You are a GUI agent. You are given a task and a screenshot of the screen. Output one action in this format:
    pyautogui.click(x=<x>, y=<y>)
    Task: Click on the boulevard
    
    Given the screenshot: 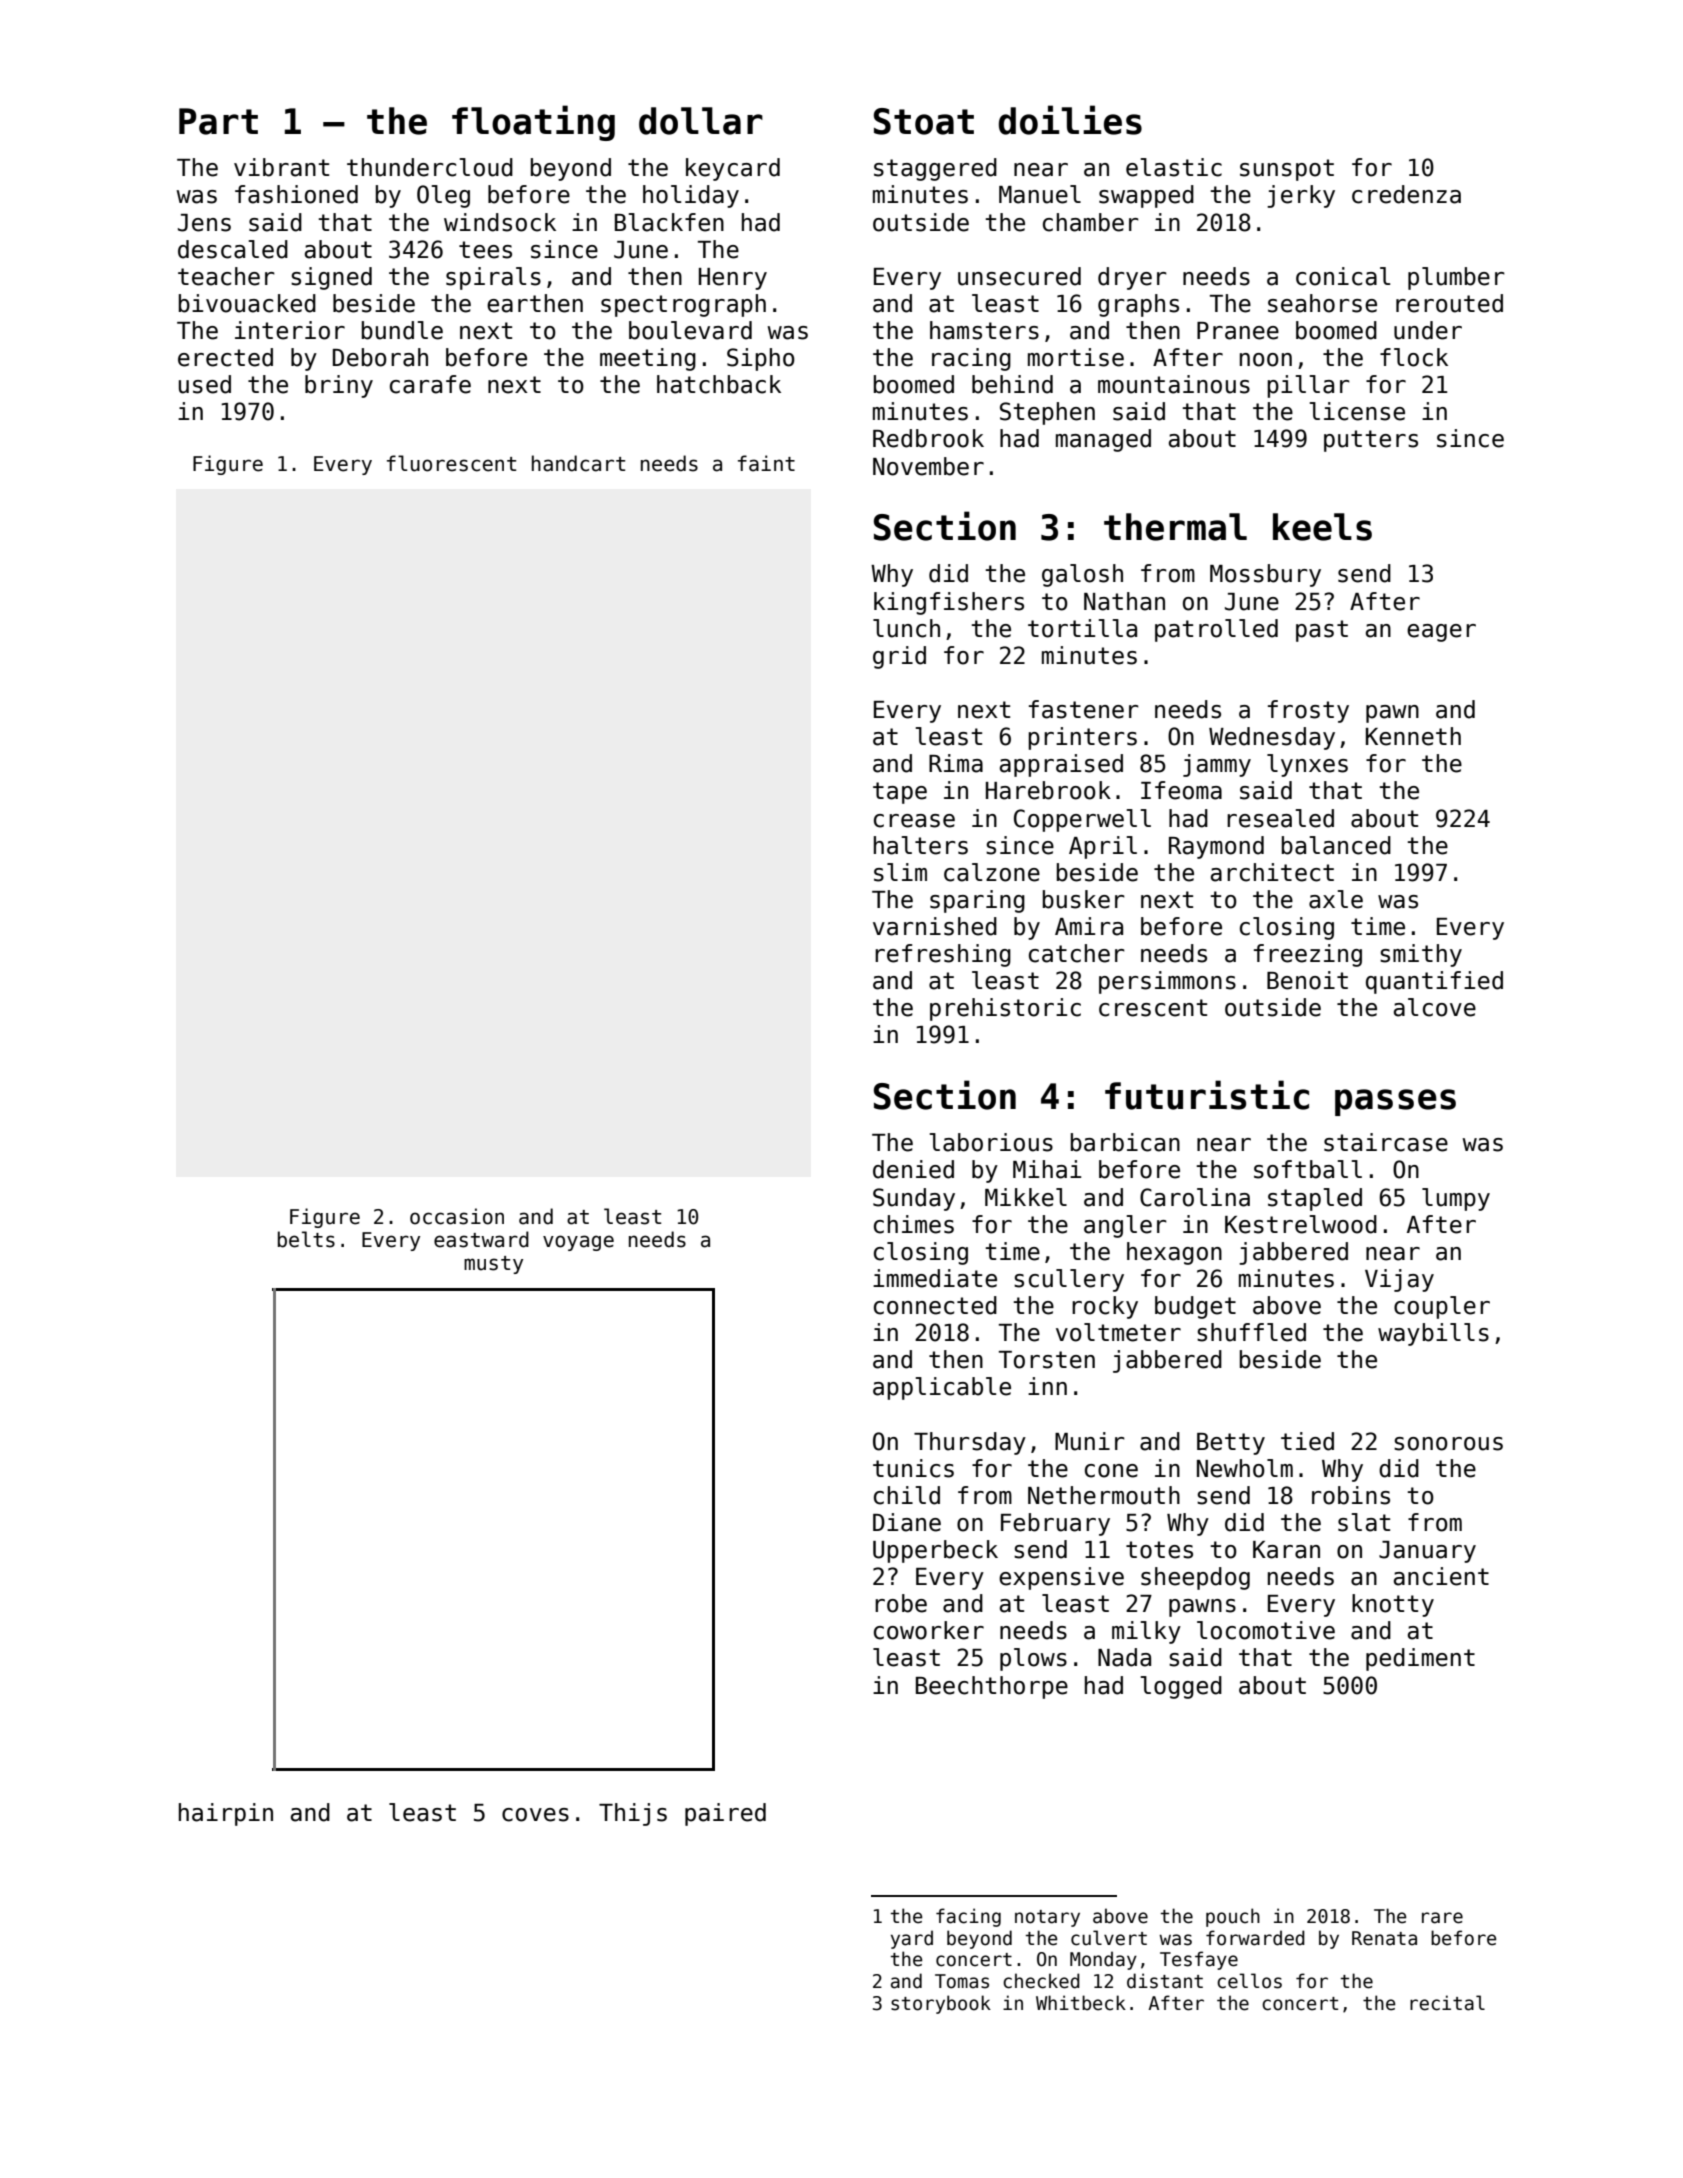 What is the action you would take?
    pyautogui.click(x=690, y=330)
